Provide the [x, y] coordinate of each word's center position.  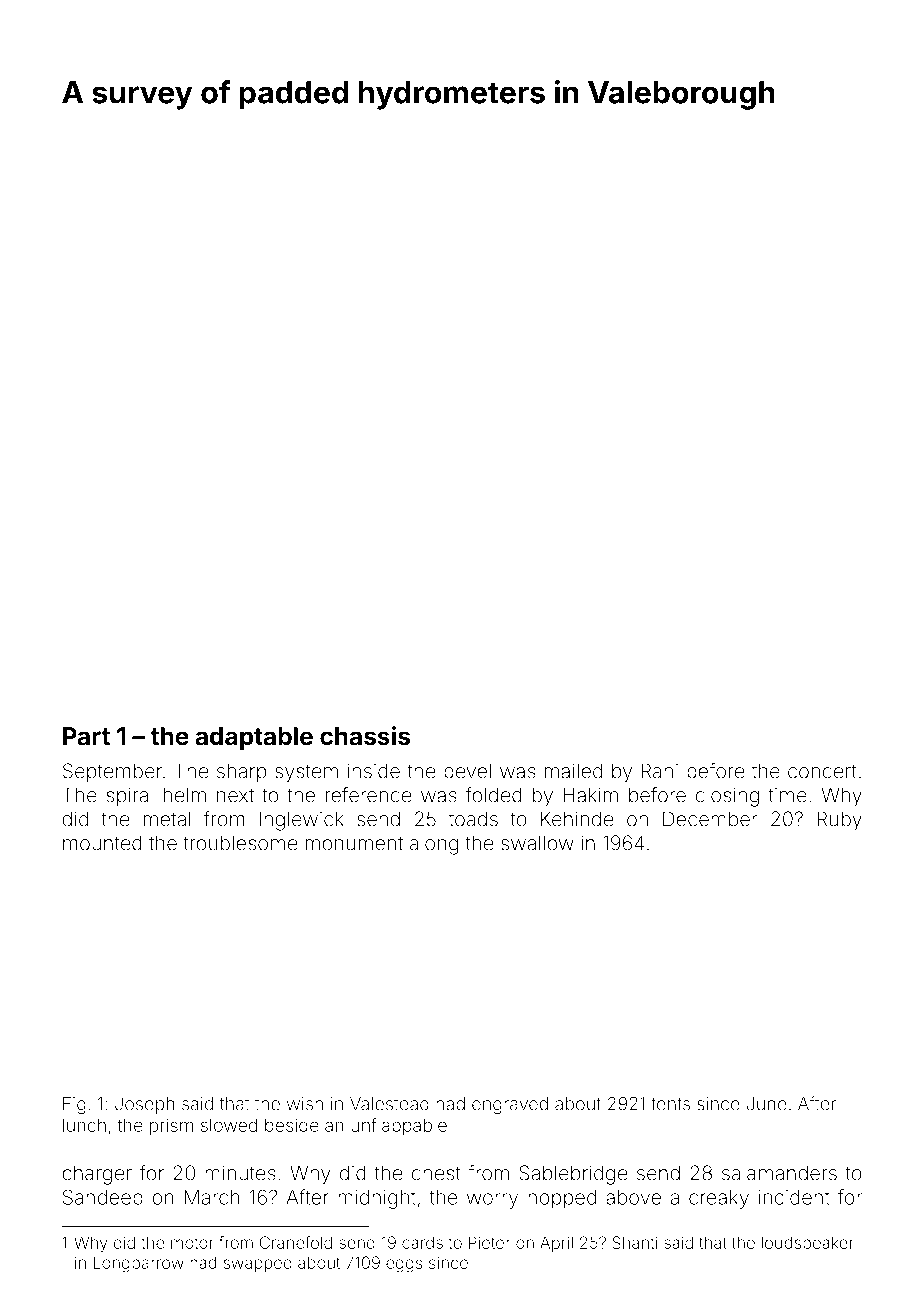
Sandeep [103, 1199]
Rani [659, 771]
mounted [102, 843]
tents [670, 1104]
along [434, 845]
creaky [719, 1199]
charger [97, 1175]
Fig [74, 1105]
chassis [365, 736]
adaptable [254, 738]
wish [305, 1104]
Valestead [389, 1104]
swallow [537, 843]
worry [492, 1201]
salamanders [779, 1173]
